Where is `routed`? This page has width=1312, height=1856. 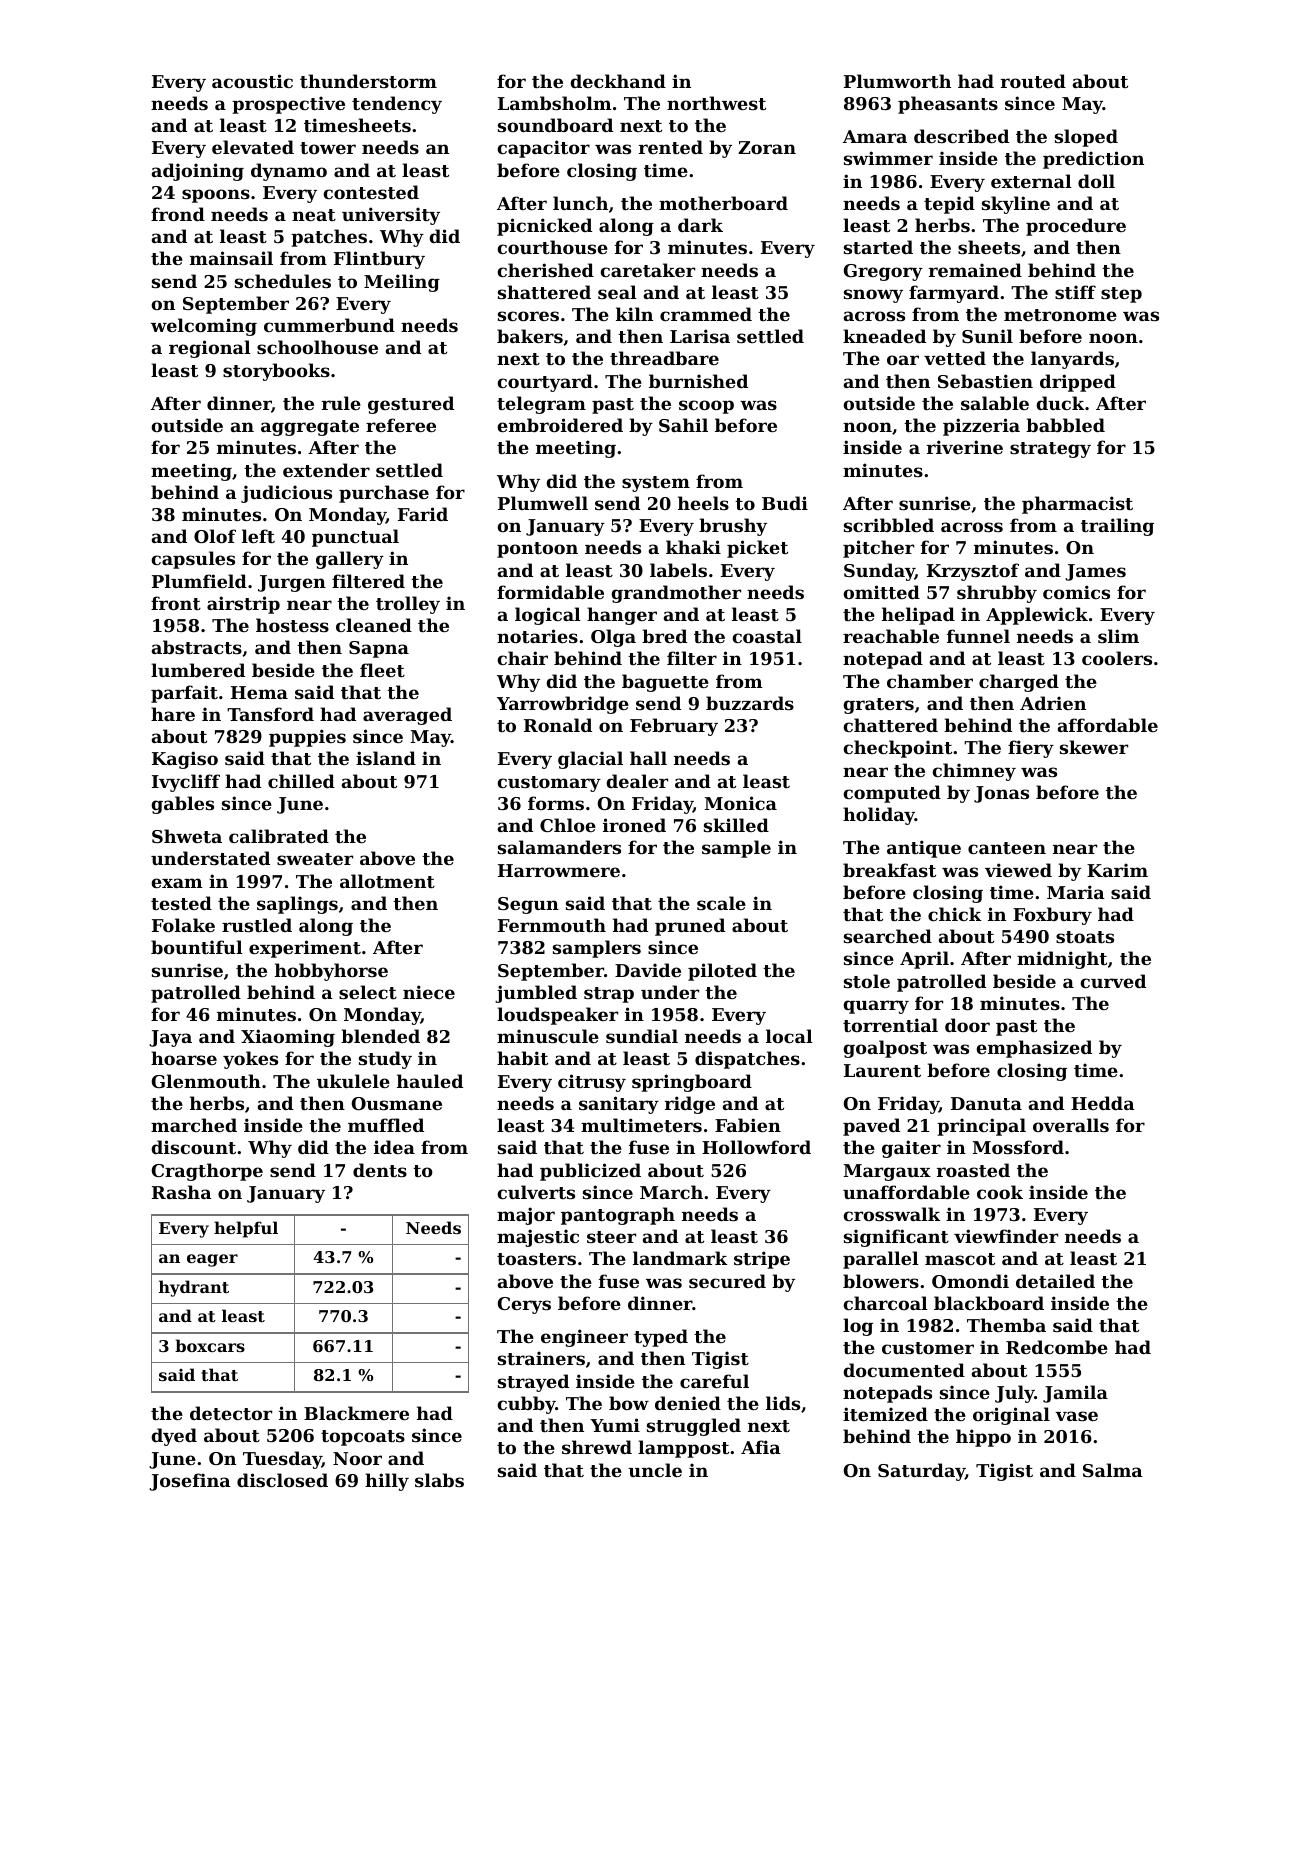
routed is located at coordinates (1033, 81).
